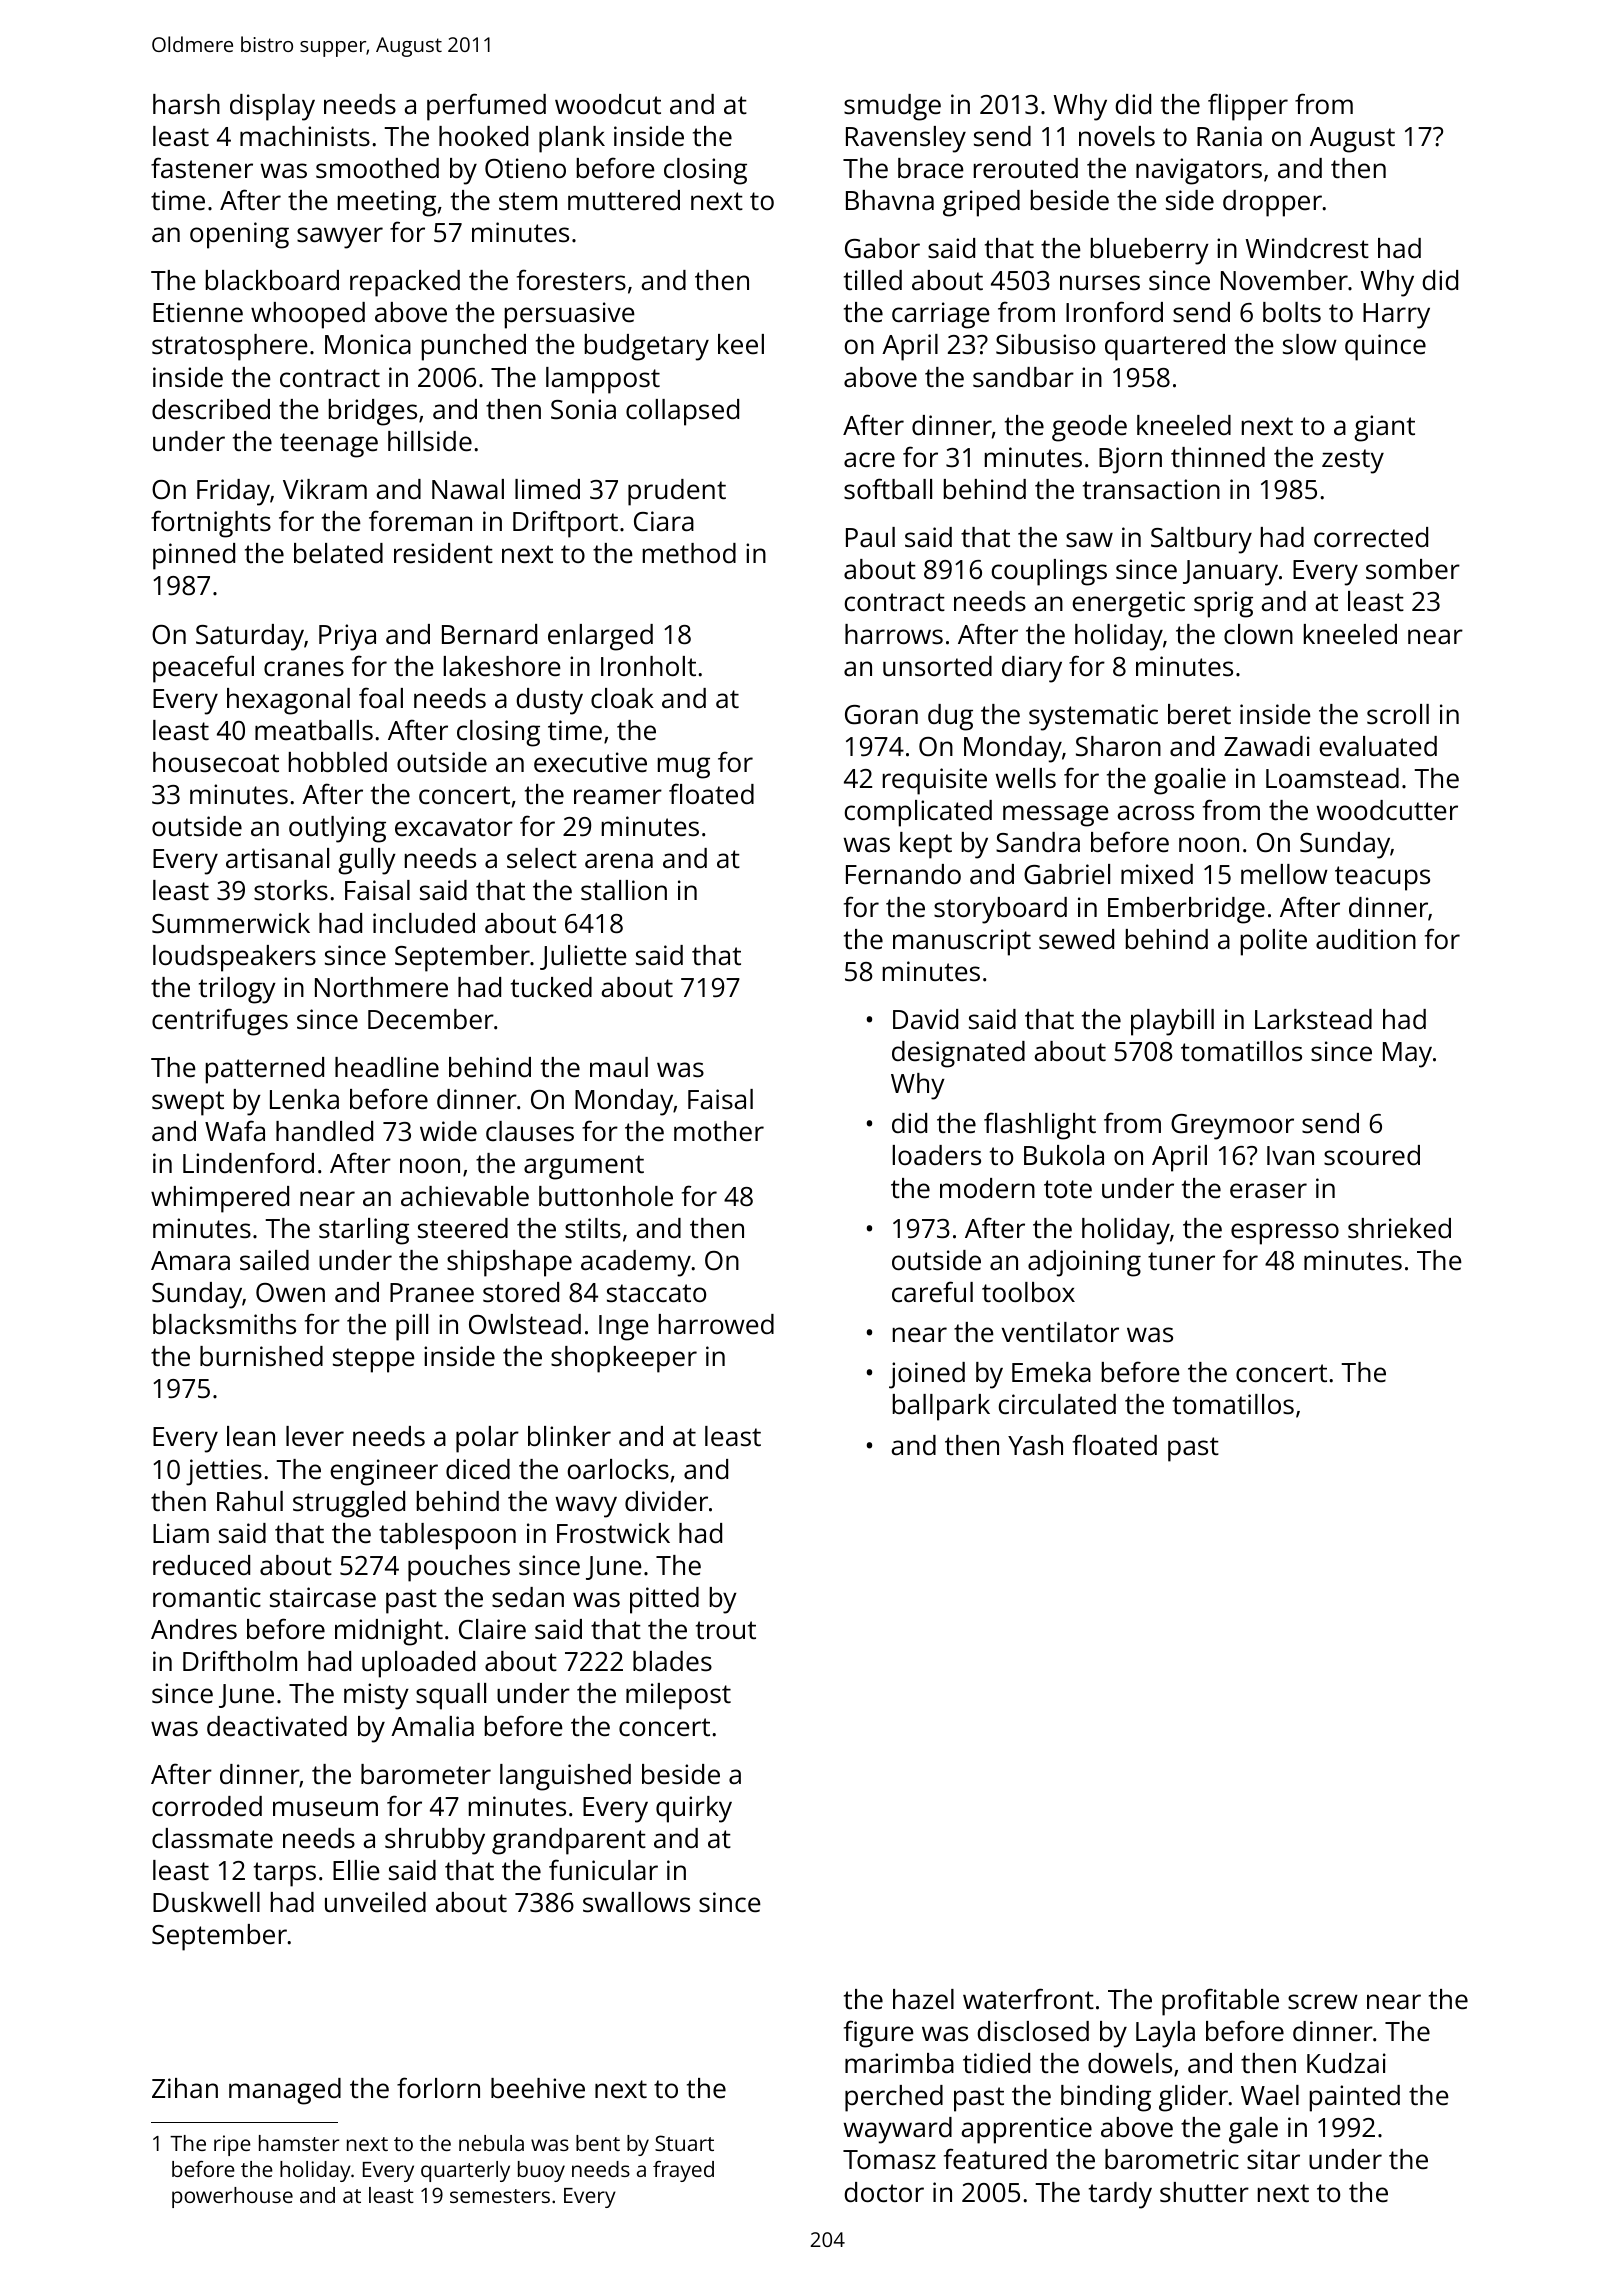  What do you see at coordinates (202, 168) in the screenshot?
I see `fastener` at bounding box center [202, 168].
